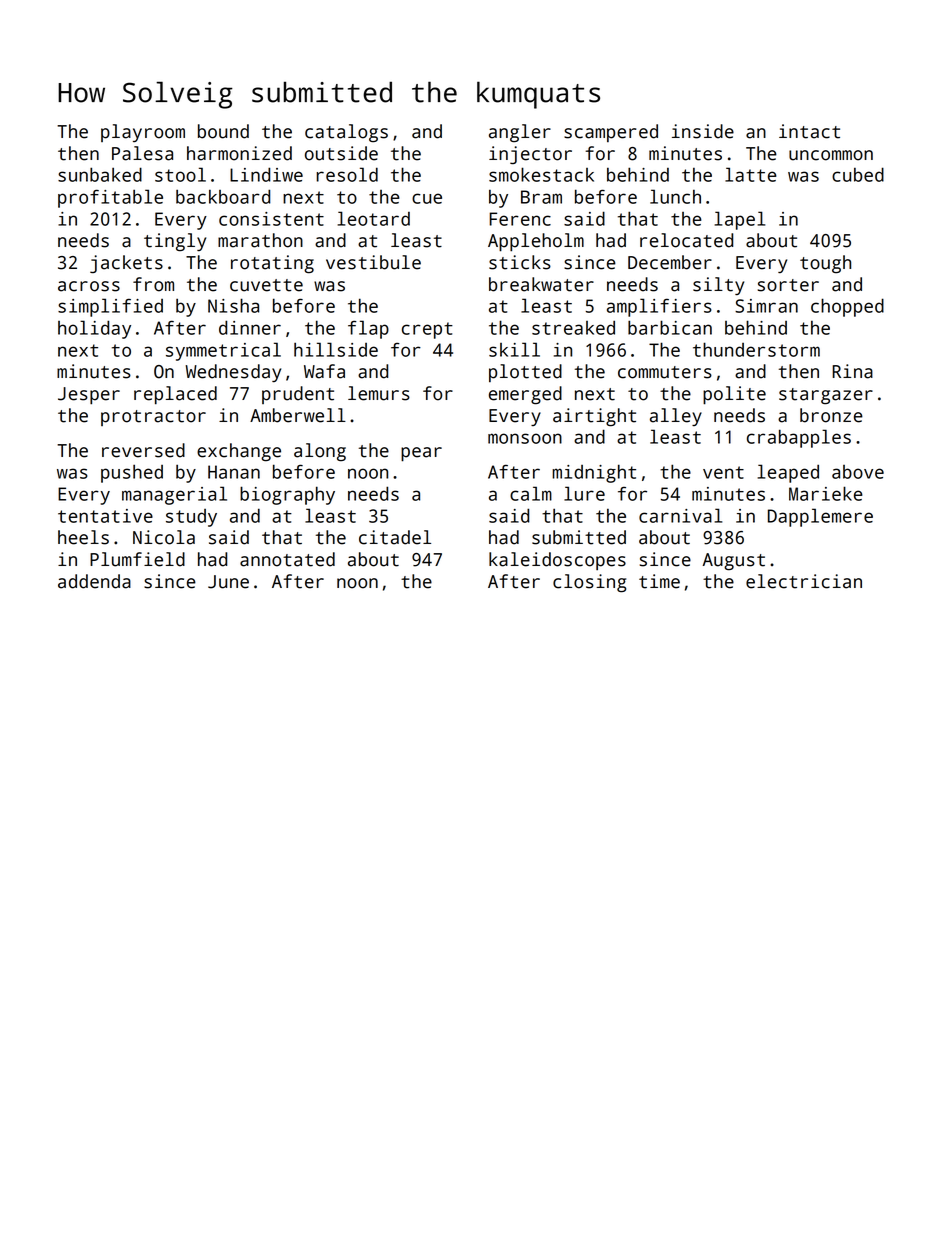 The height and width of the page is (1233, 952). I want to click on stargazer, so click(826, 396).
